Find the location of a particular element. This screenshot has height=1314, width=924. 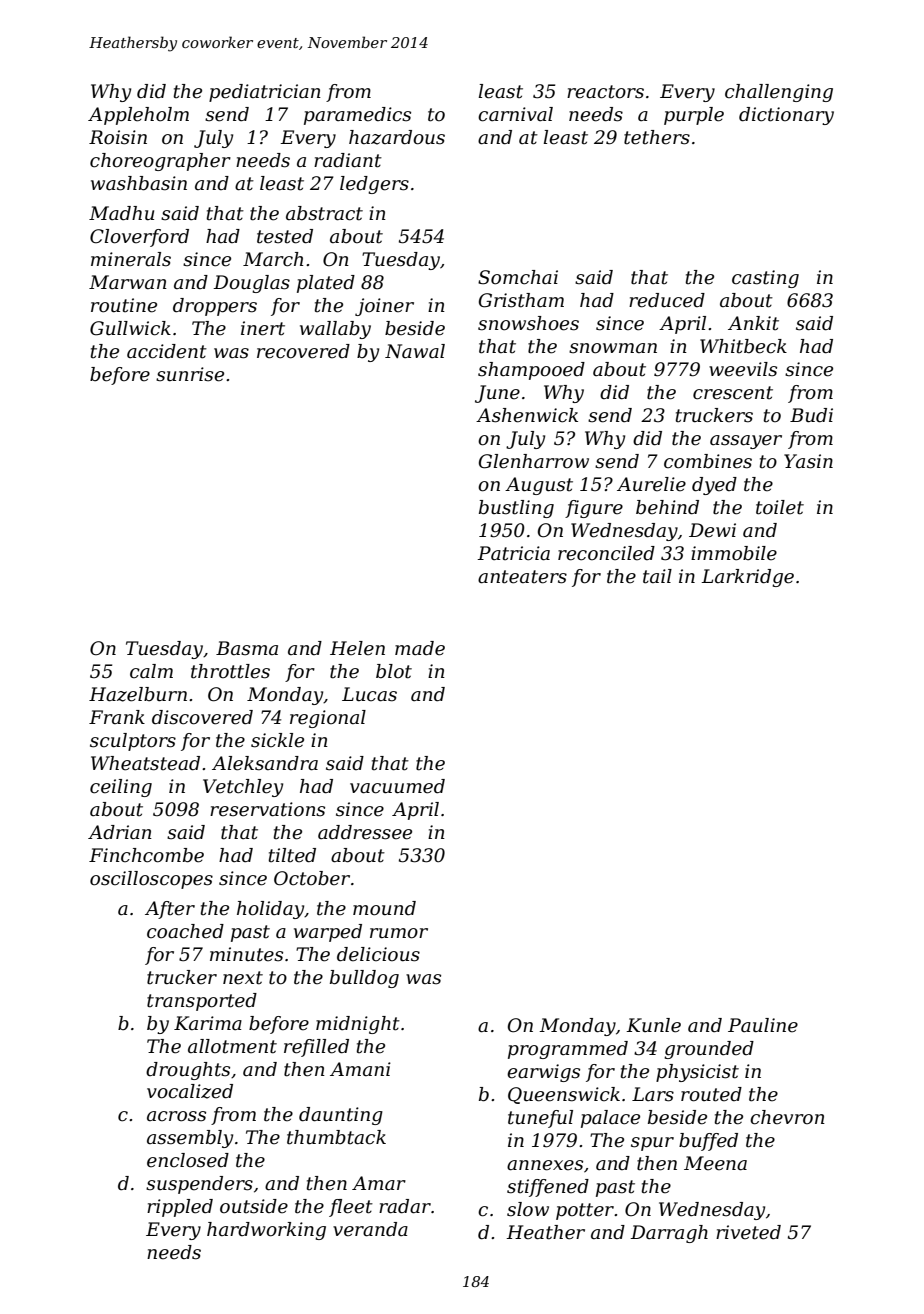

Basma is located at coordinates (247, 648).
